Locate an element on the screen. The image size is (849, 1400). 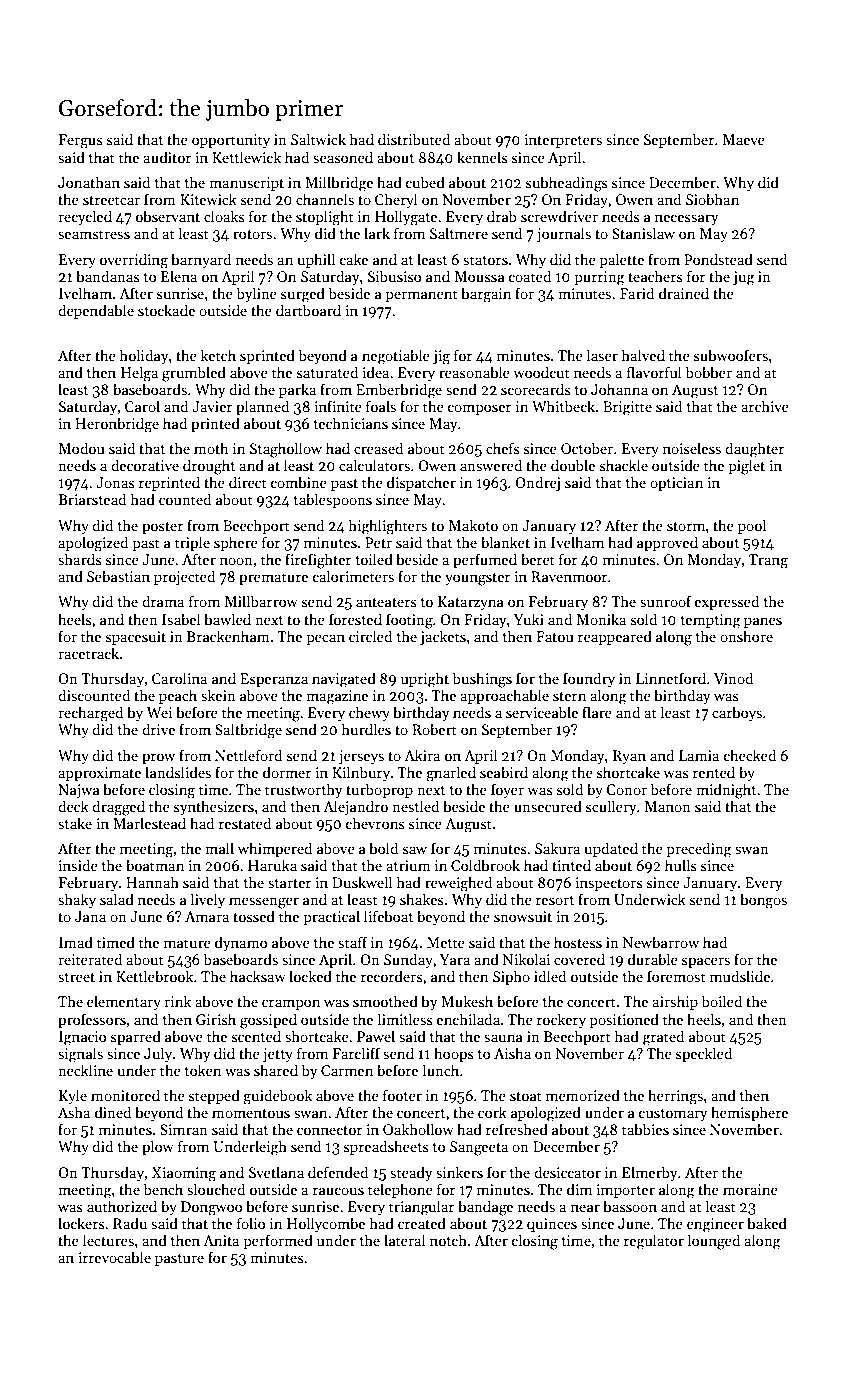
Hollycombe is located at coordinates (326, 1224).
